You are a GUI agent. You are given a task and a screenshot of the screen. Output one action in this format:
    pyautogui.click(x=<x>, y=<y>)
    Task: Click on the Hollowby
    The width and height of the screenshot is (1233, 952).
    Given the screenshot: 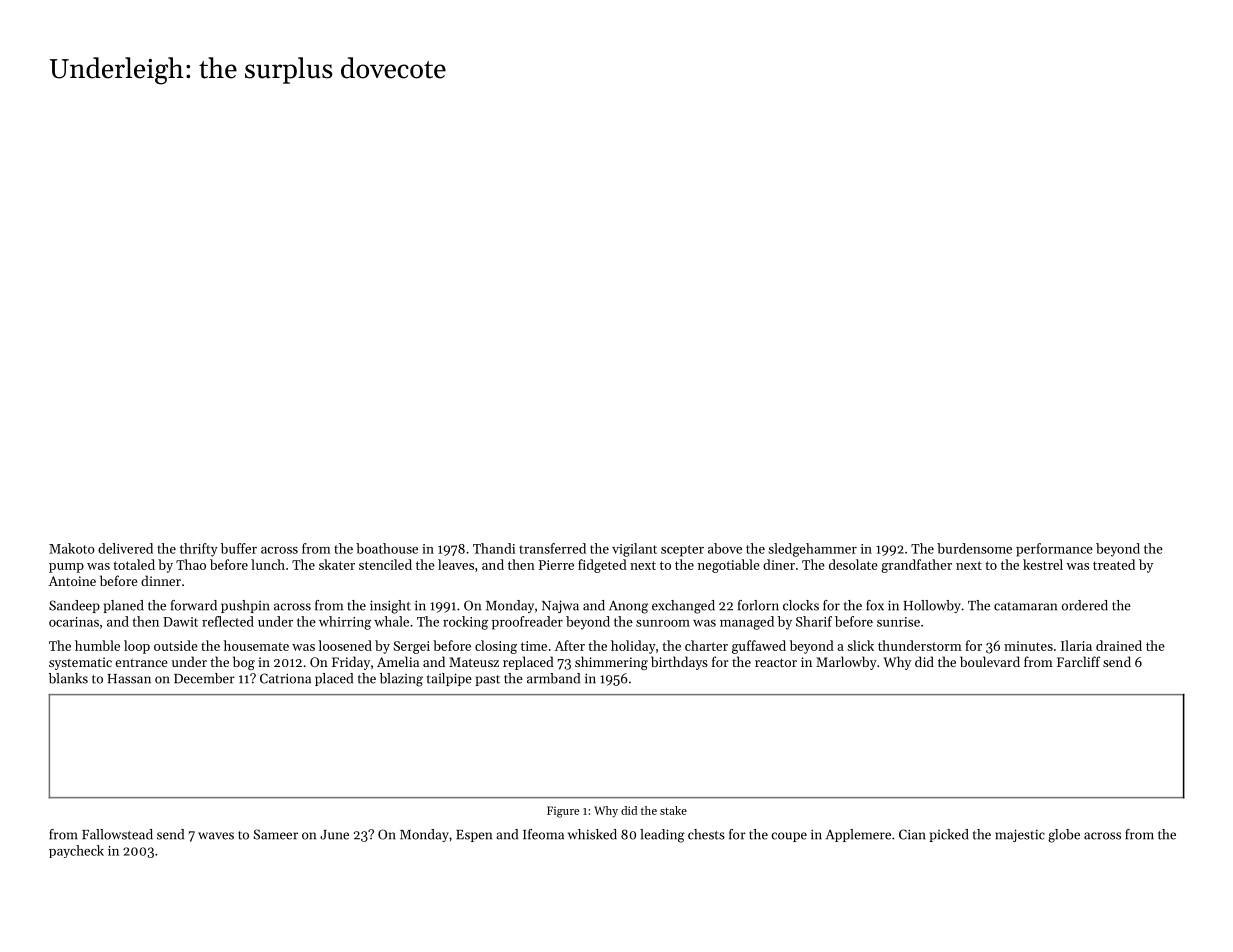 What is the action you would take?
    pyautogui.click(x=932, y=606)
